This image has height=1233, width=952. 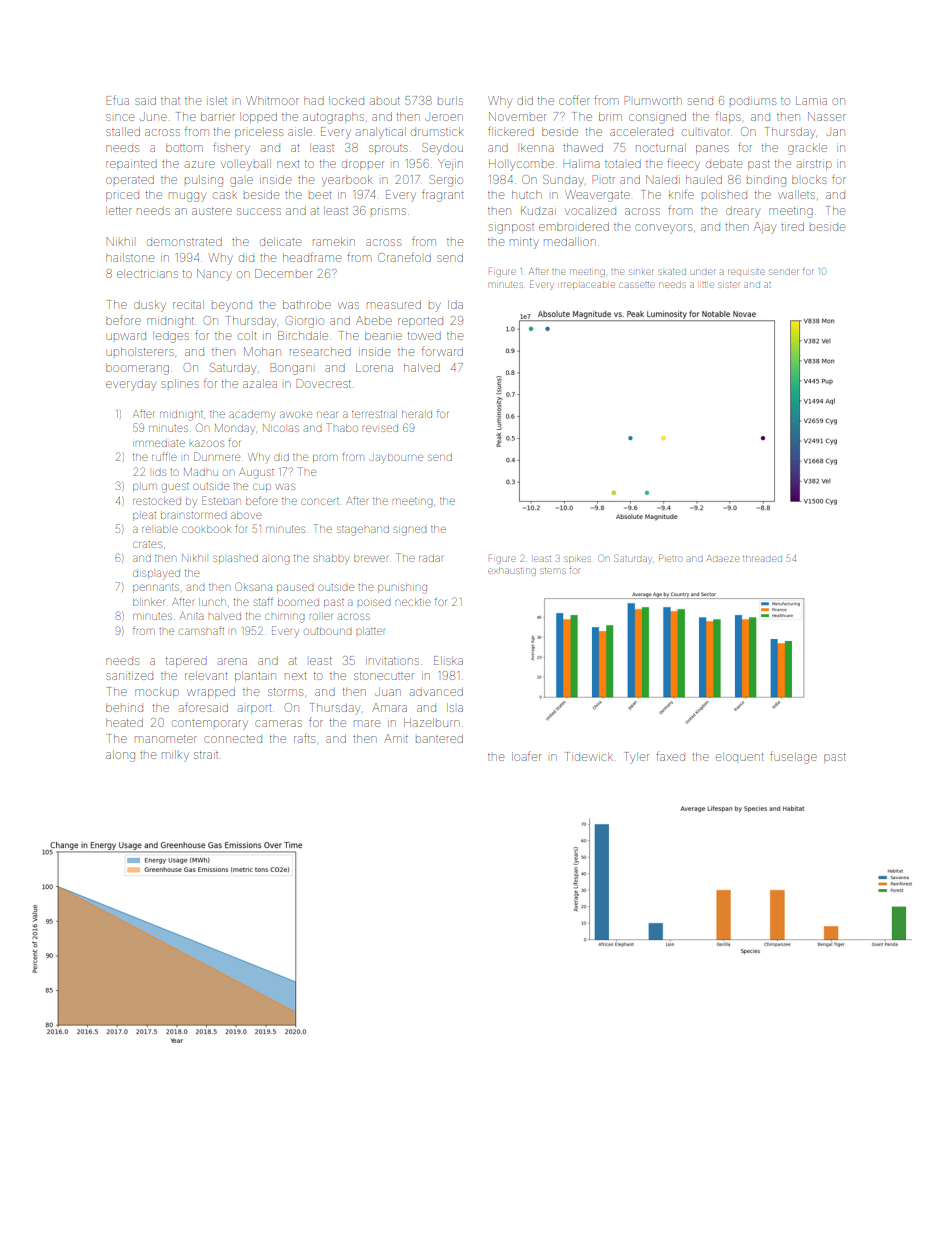 What do you see at coordinates (122, 196) in the image?
I see `priced` at bounding box center [122, 196].
